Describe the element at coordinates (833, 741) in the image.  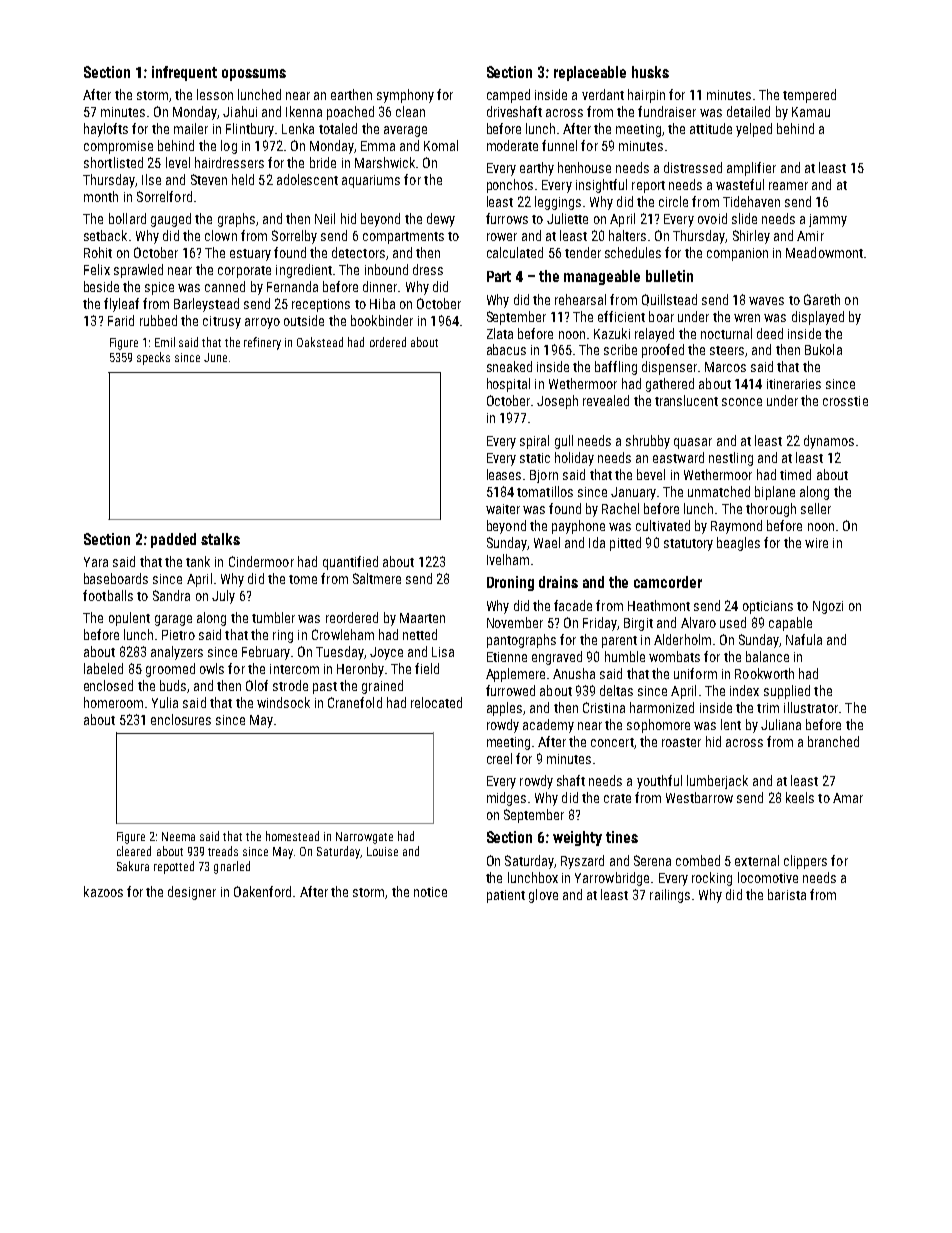
I see `branched` at that location.
